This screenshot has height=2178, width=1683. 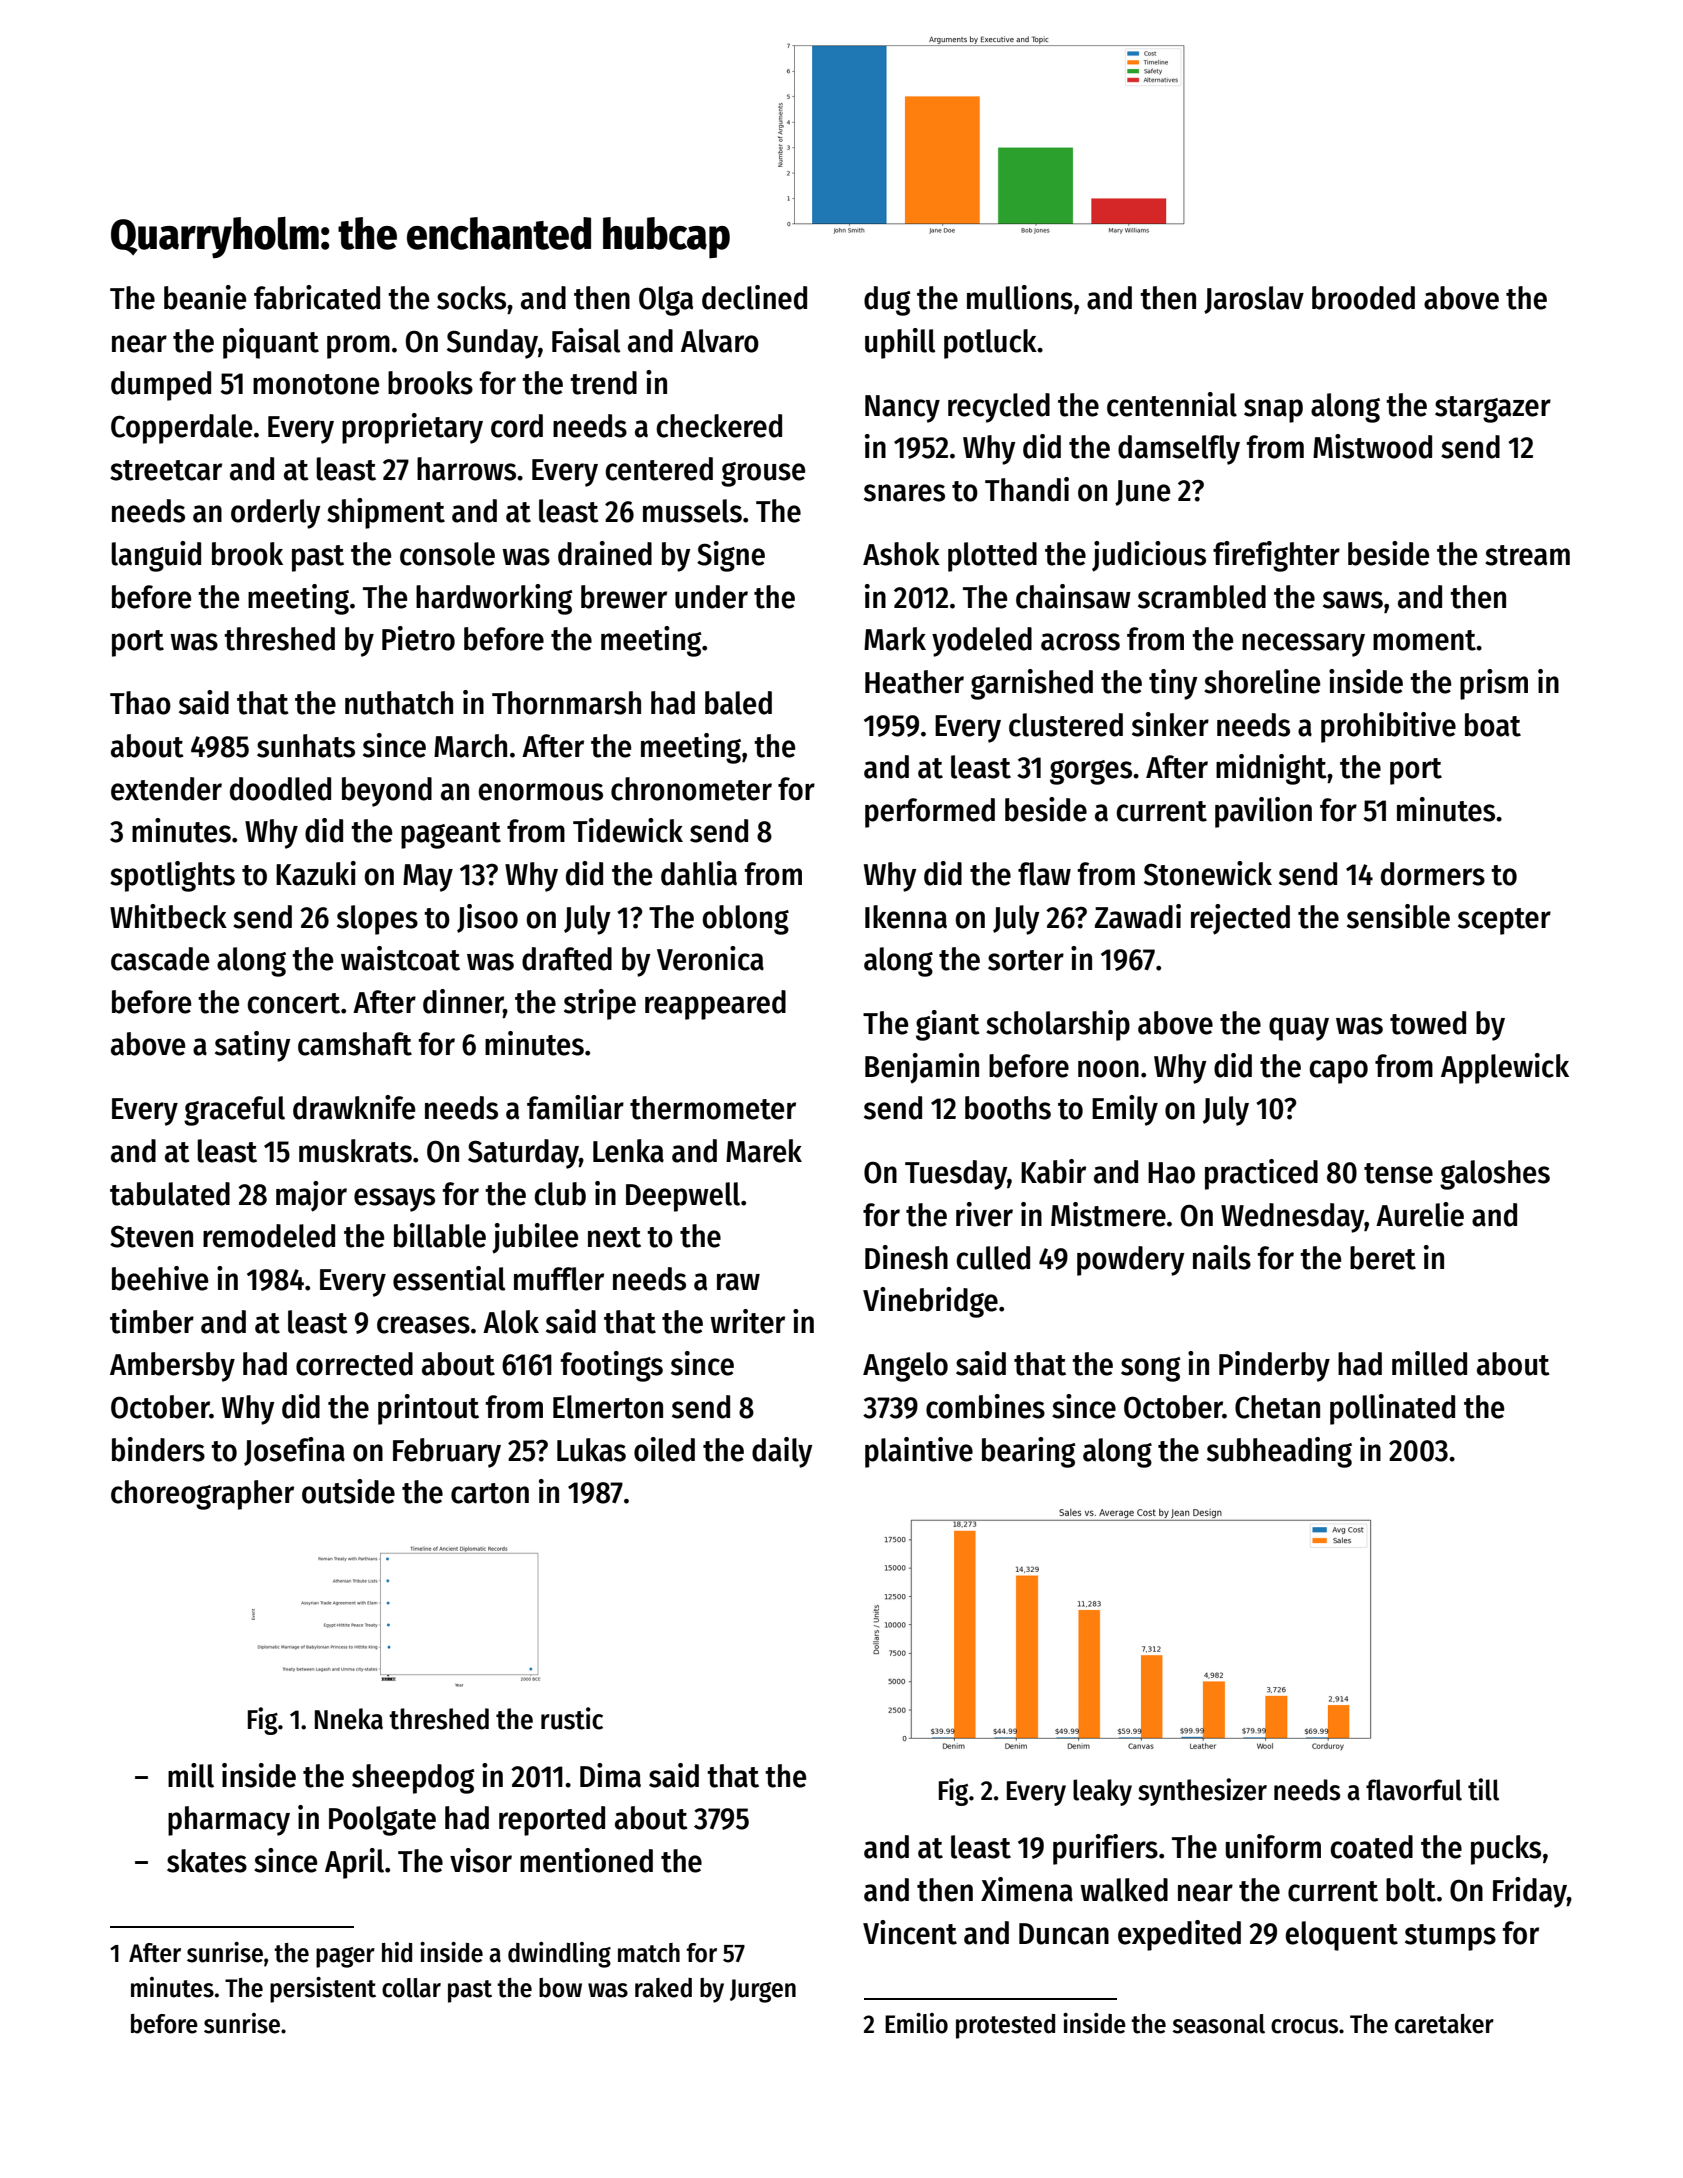 What do you see at coordinates (664, 1449) in the screenshot?
I see `oiled` at bounding box center [664, 1449].
